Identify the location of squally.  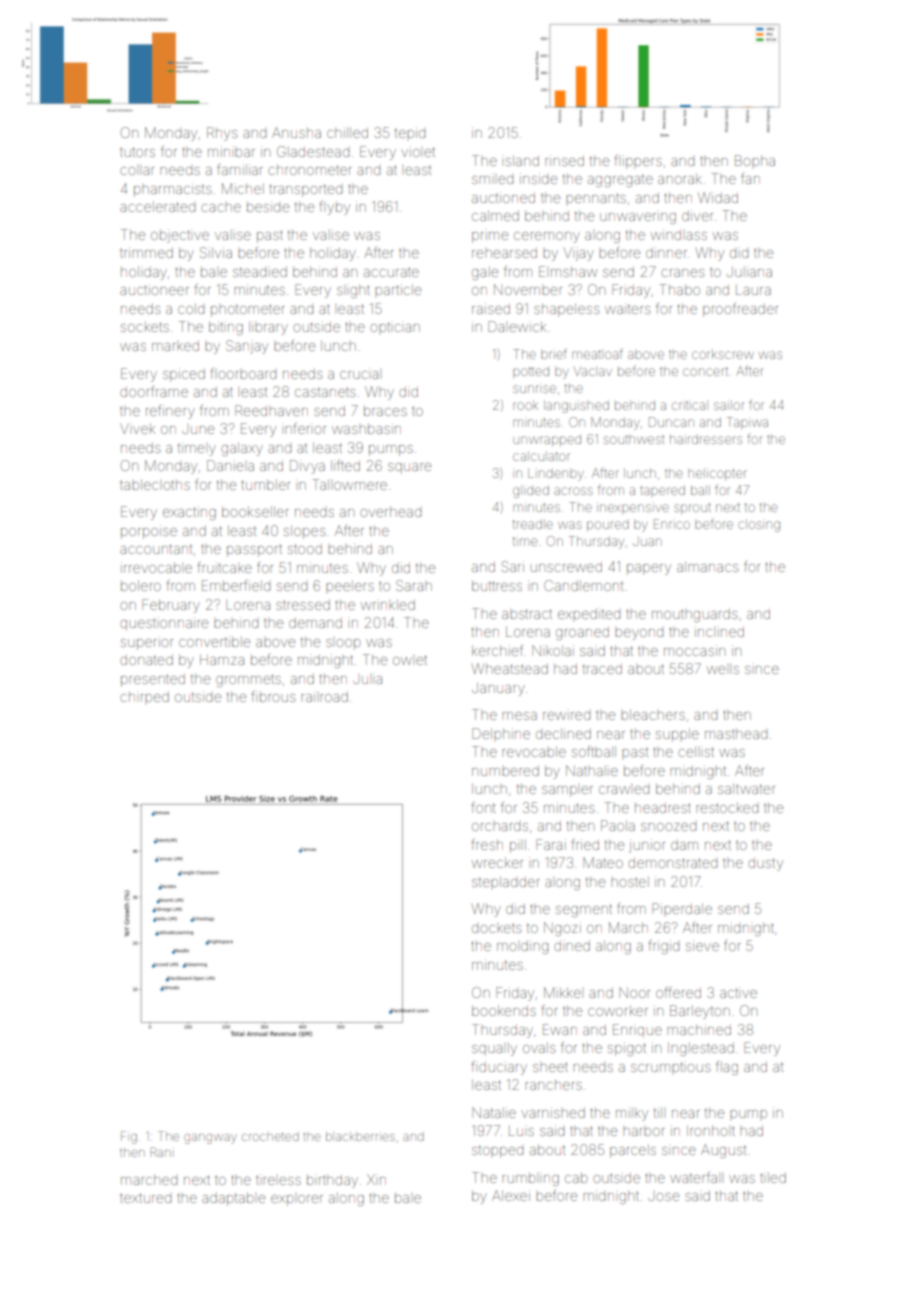
(494, 1049).
